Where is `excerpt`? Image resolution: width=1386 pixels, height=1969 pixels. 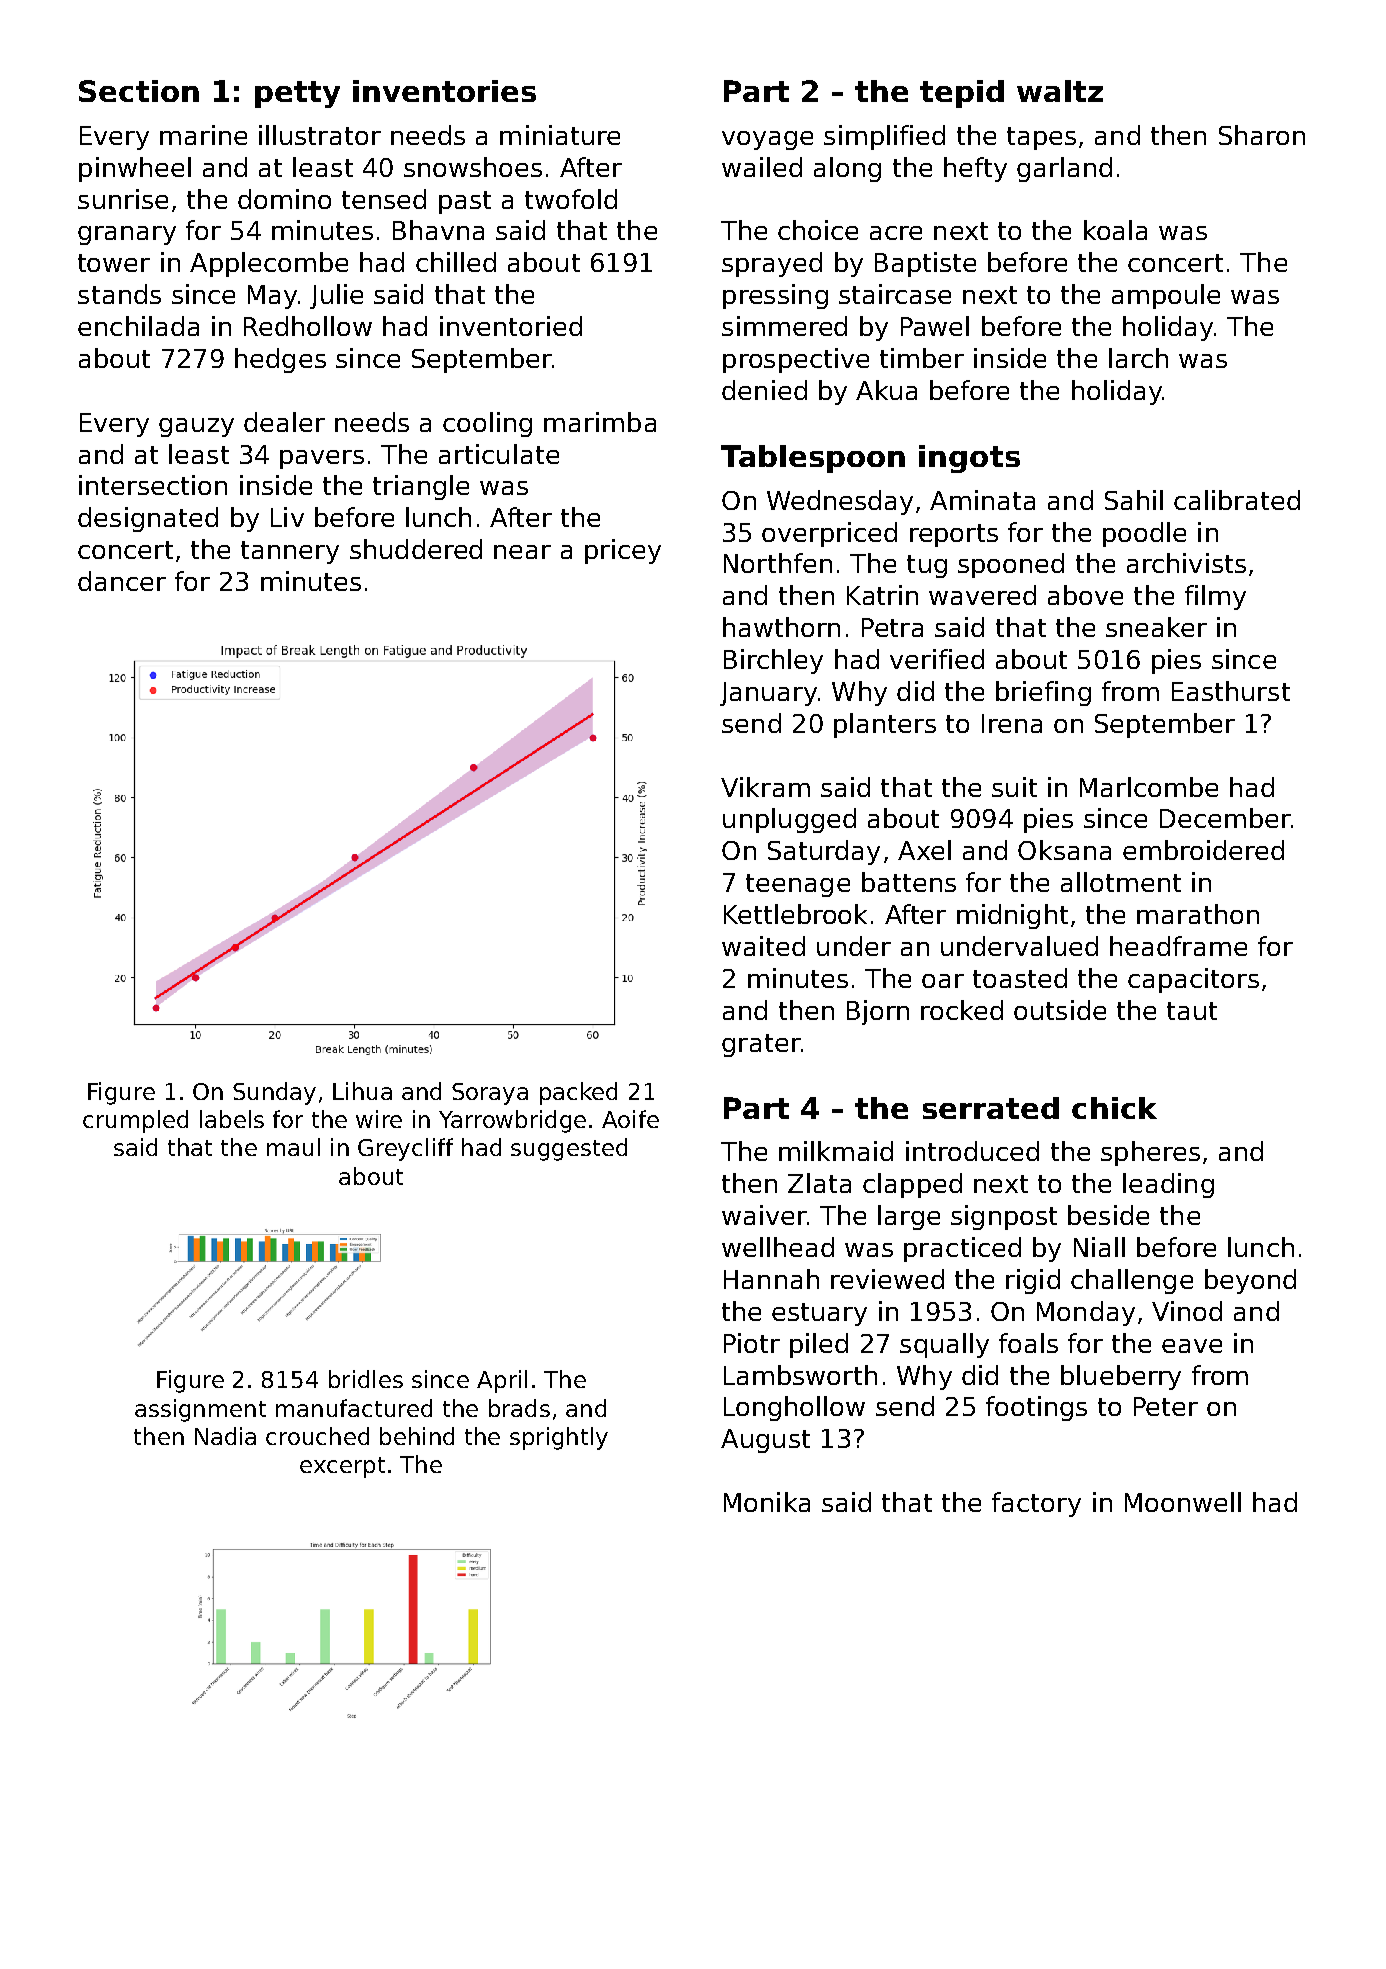 excerpt is located at coordinates (342, 1467).
